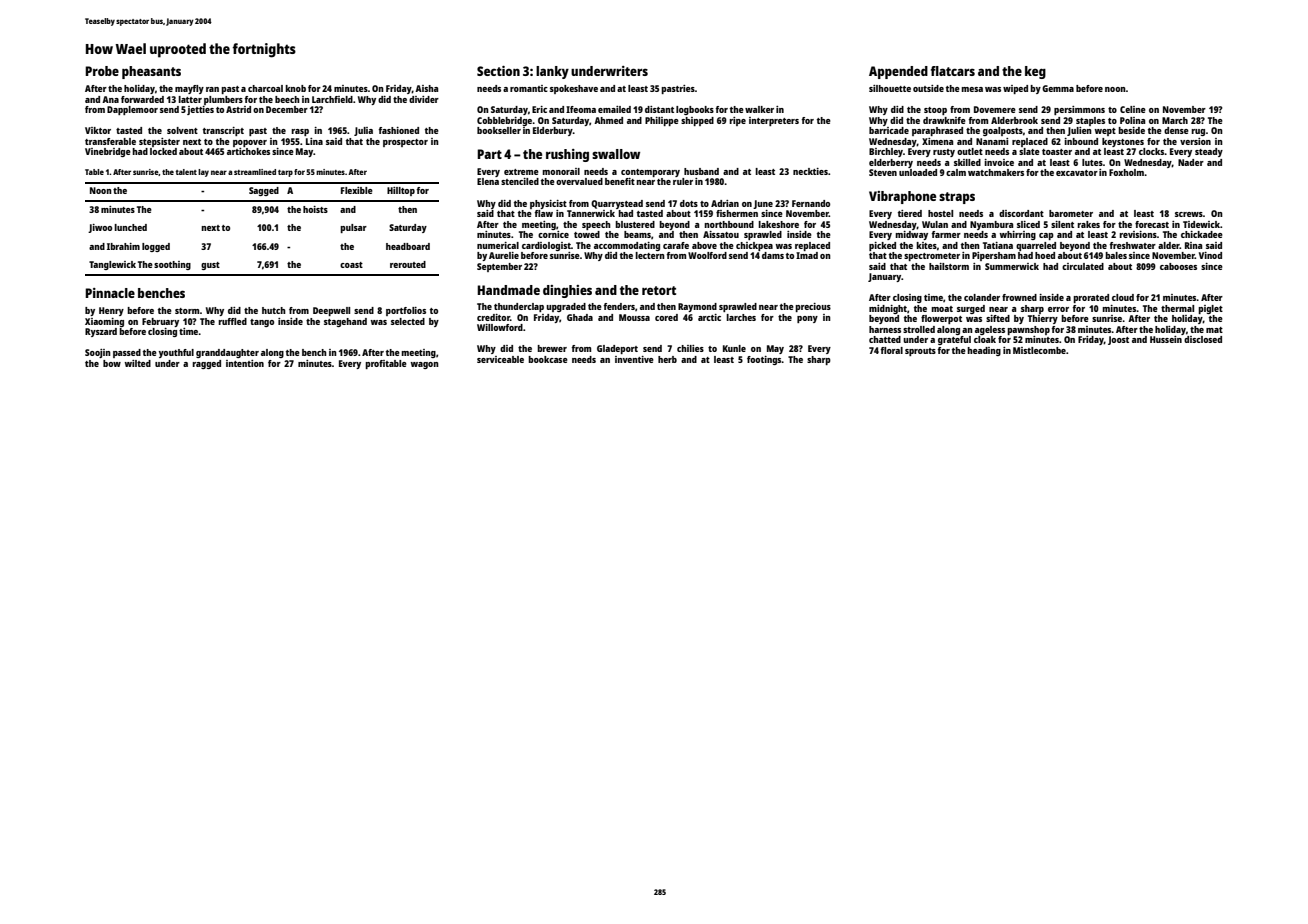 Image resolution: width=1308 pixels, height=924 pixels. I want to click on Probe, so click(102, 71).
